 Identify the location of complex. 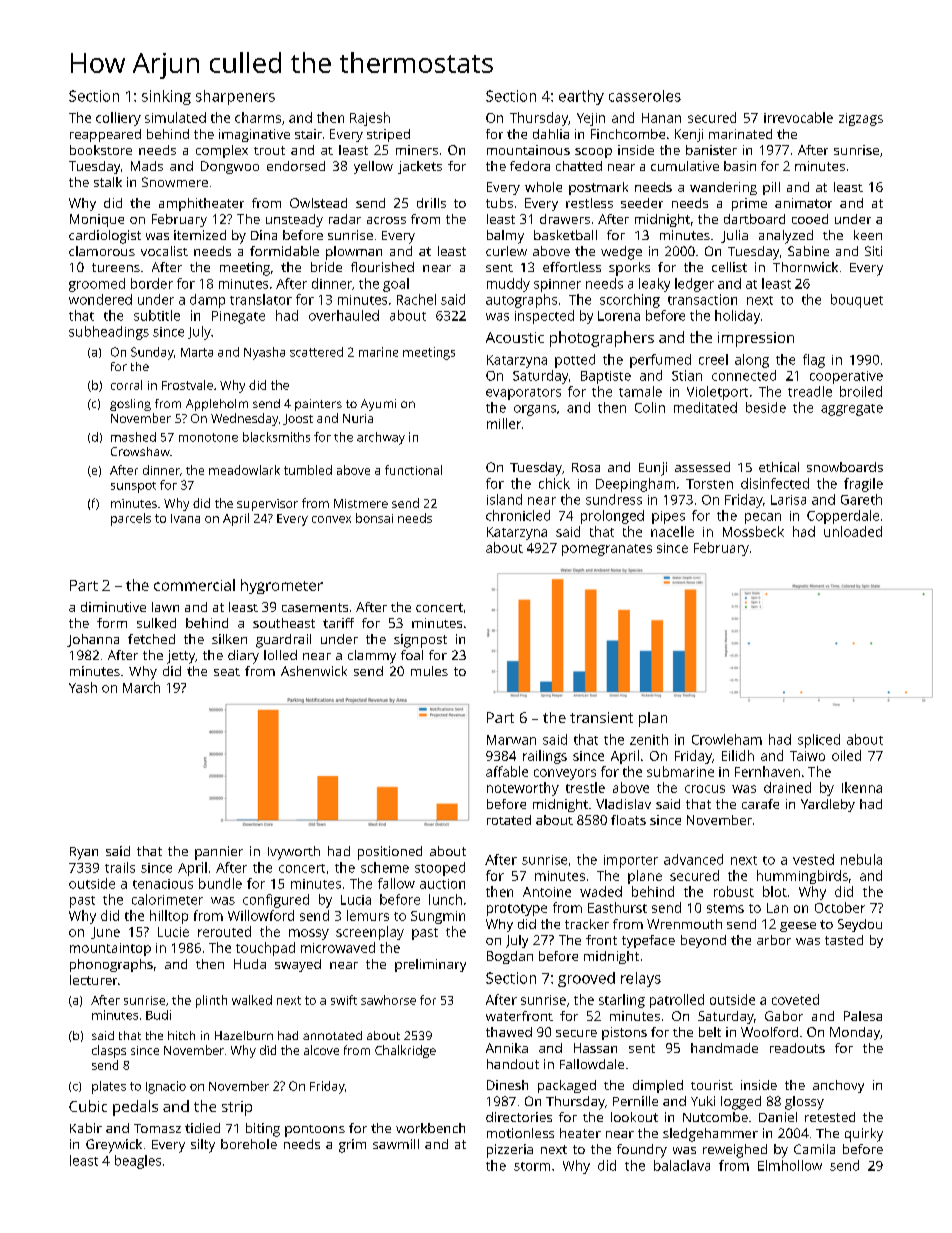
(222, 151).
